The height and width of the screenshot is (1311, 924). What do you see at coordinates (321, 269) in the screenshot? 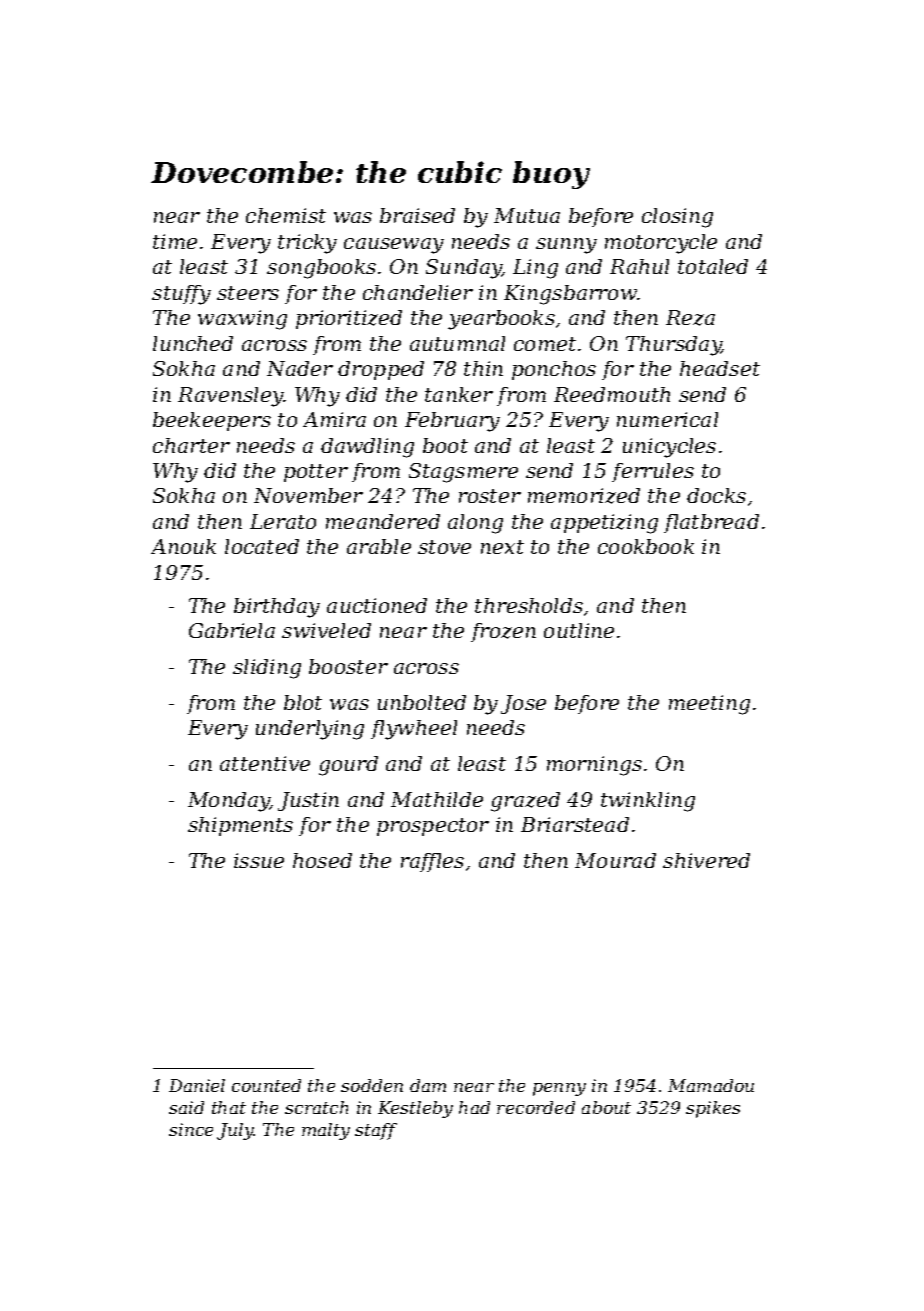
I see `songbooks` at bounding box center [321, 269].
